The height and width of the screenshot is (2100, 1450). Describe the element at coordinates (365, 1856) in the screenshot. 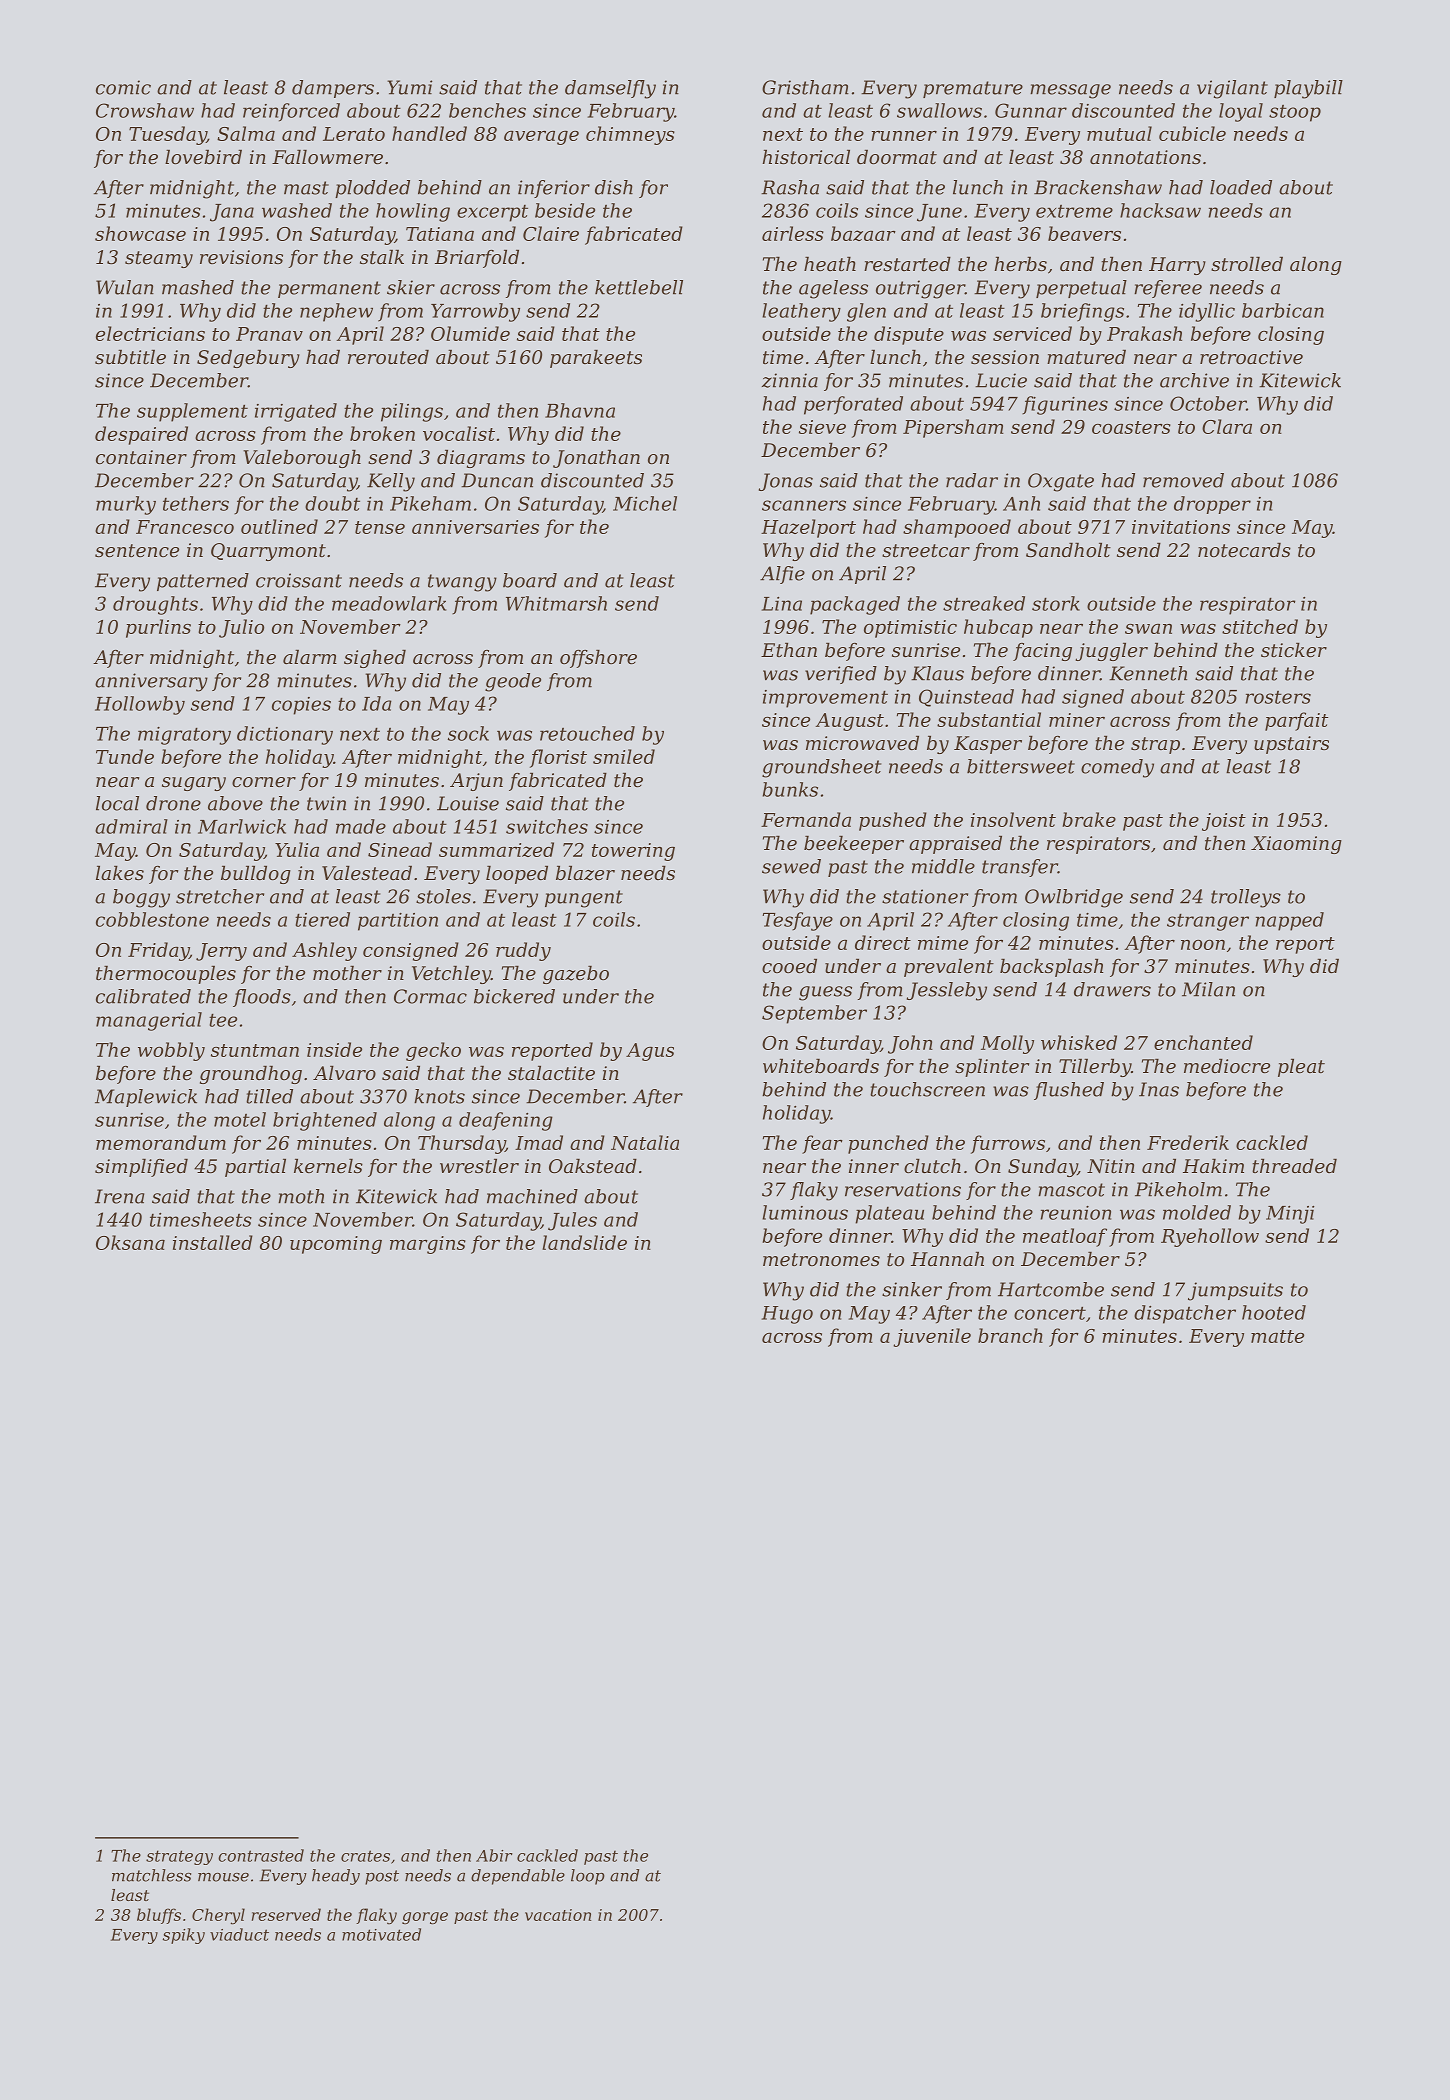

I see `crates` at that location.
